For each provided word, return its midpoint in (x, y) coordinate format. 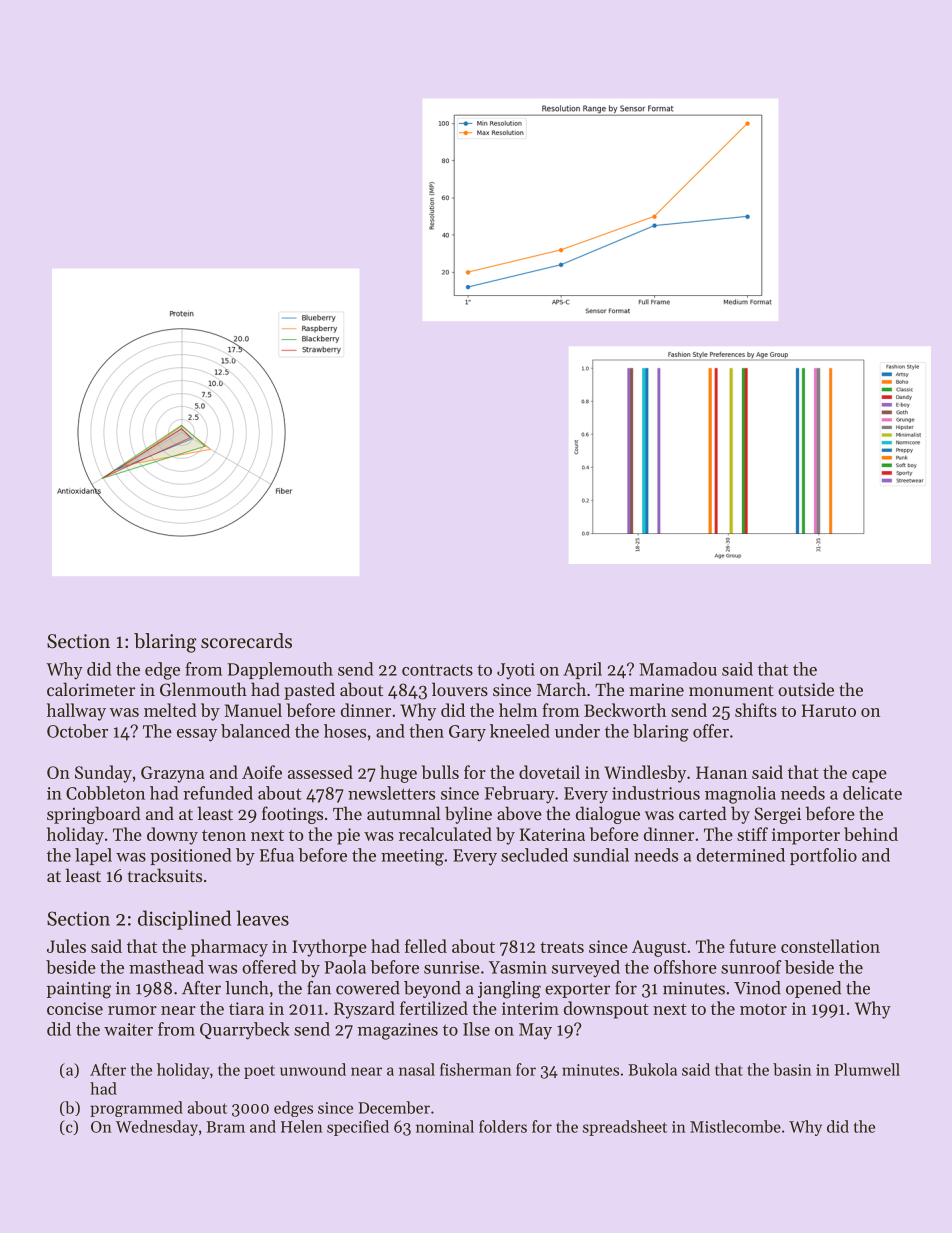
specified (358, 1128)
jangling (509, 990)
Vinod (757, 988)
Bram (225, 1127)
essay (197, 735)
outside (806, 689)
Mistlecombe (735, 1126)
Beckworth (625, 710)
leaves (263, 918)
